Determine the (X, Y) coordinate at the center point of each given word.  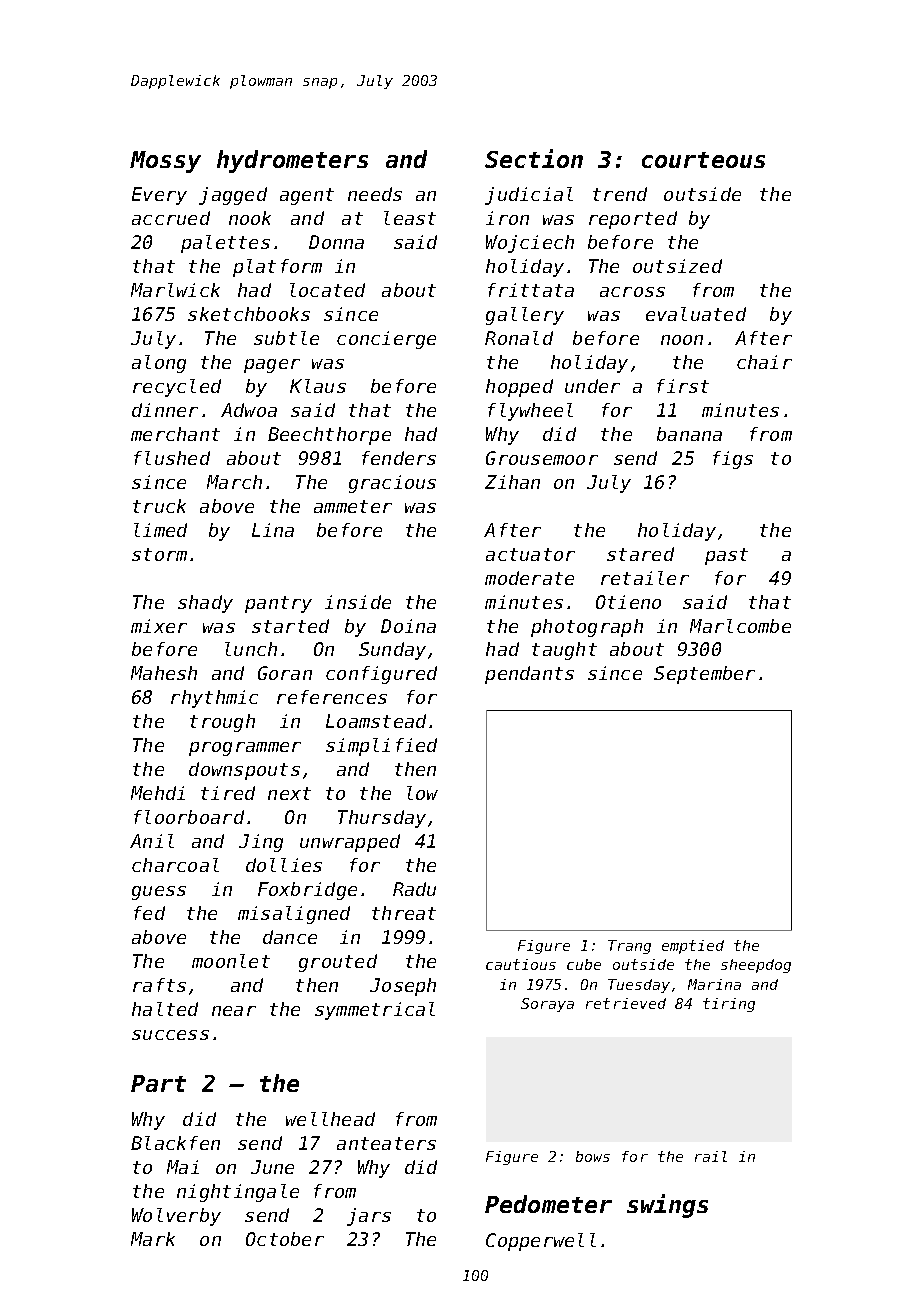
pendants (529, 675)
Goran (285, 673)
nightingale (238, 1193)
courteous (703, 160)
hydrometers (292, 161)
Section (534, 158)
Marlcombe (740, 626)
